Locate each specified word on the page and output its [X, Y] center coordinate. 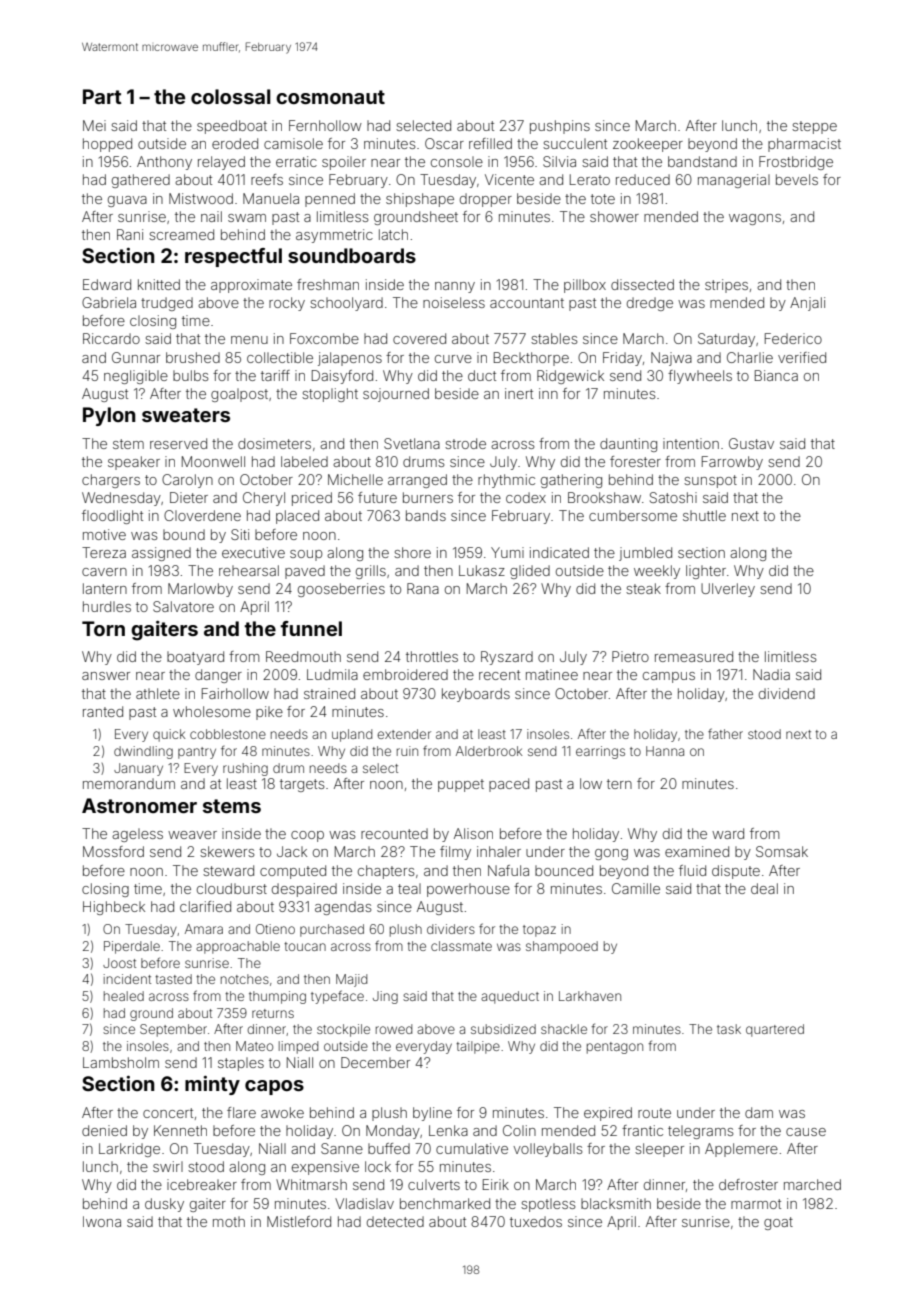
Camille [636, 888]
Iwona [102, 1221]
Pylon [109, 416]
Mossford [113, 851]
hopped [107, 145]
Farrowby [732, 463]
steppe [814, 127]
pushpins [560, 127]
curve [453, 359]
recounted [394, 833]
